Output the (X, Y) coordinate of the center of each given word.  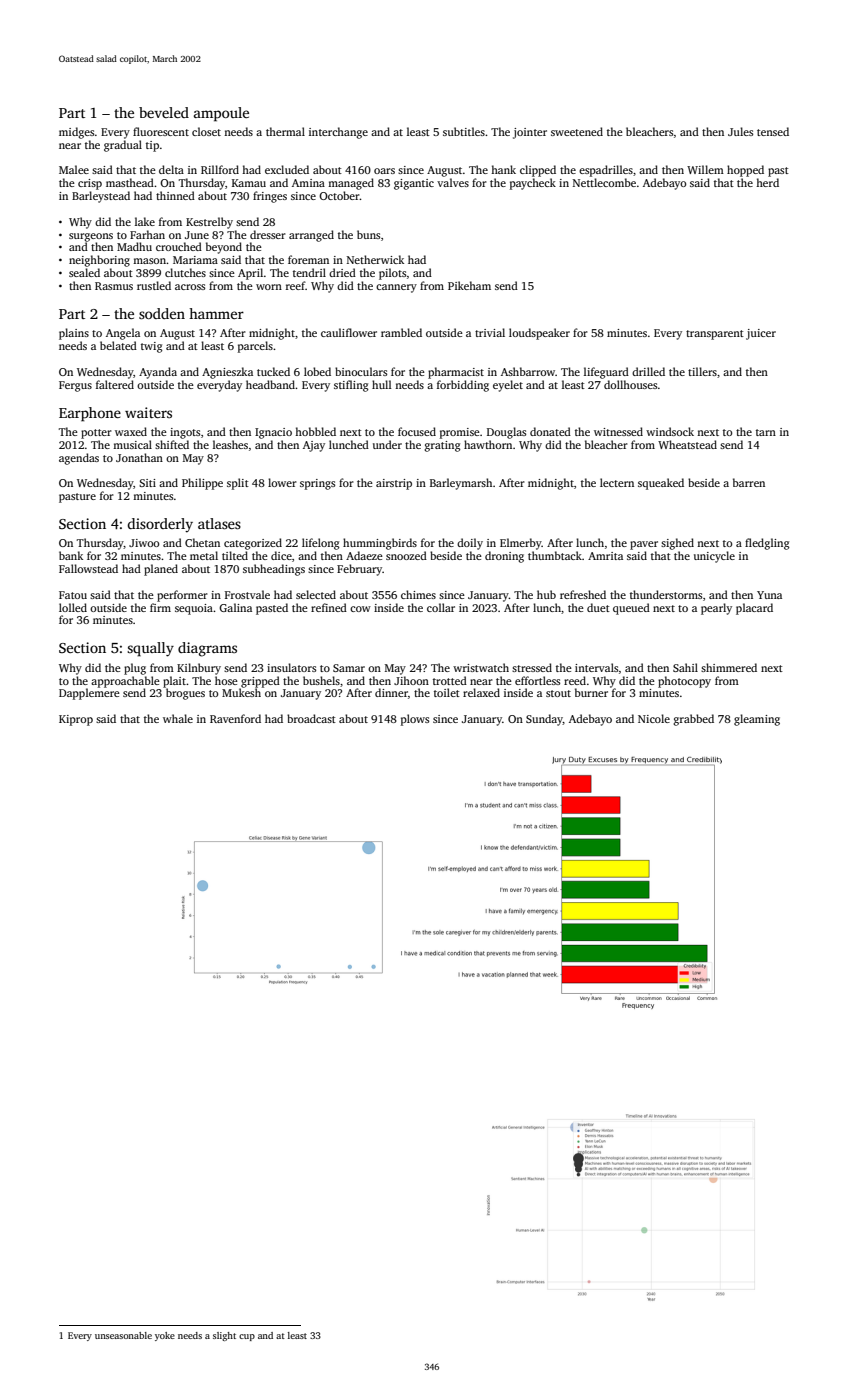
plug (135, 669)
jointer (530, 133)
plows (415, 720)
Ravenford (235, 718)
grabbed (693, 720)
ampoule (221, 114)
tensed (773, 131)
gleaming (757, 720)
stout (558, 693)
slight (224, 1336)
